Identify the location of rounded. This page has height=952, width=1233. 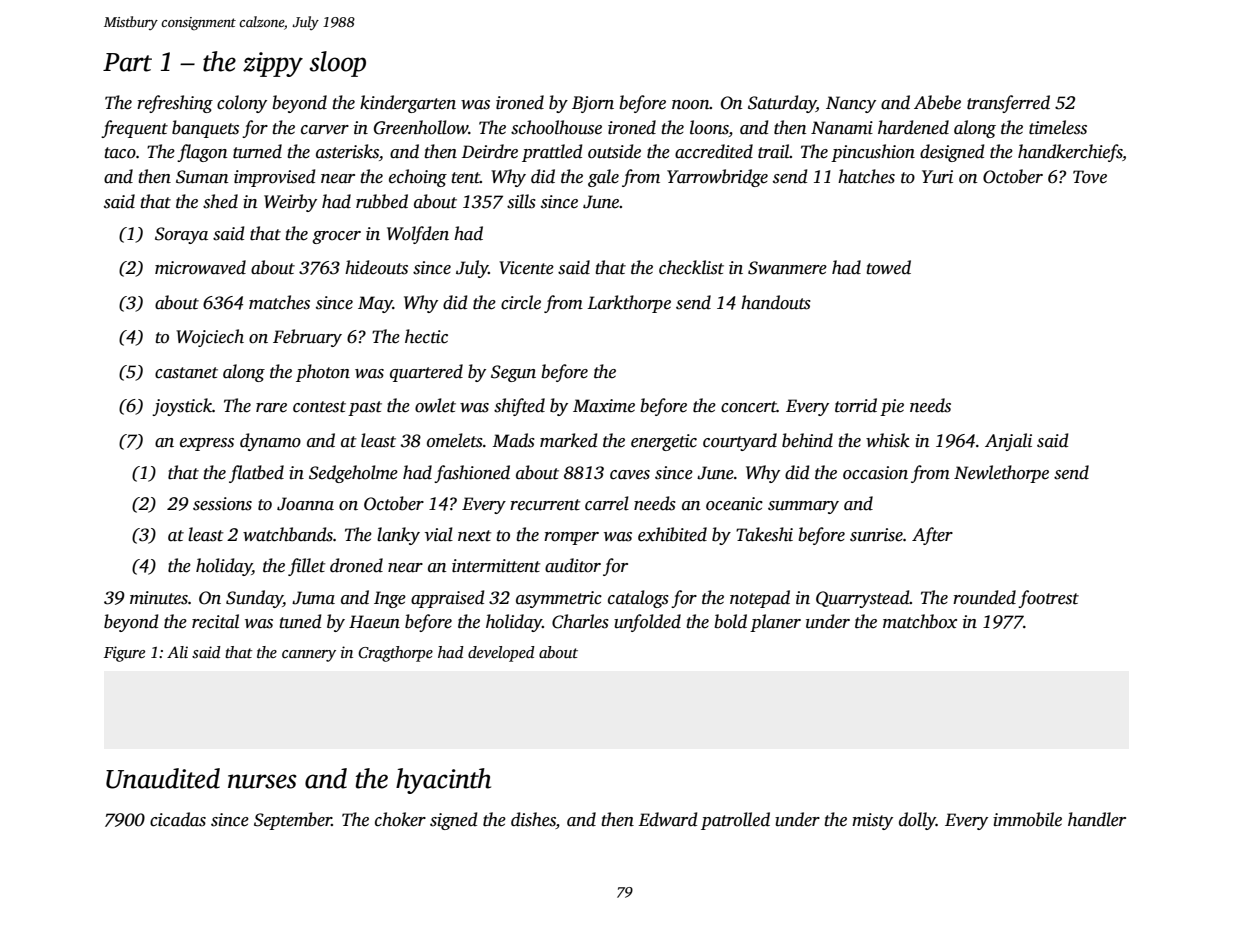
(984, 597).
